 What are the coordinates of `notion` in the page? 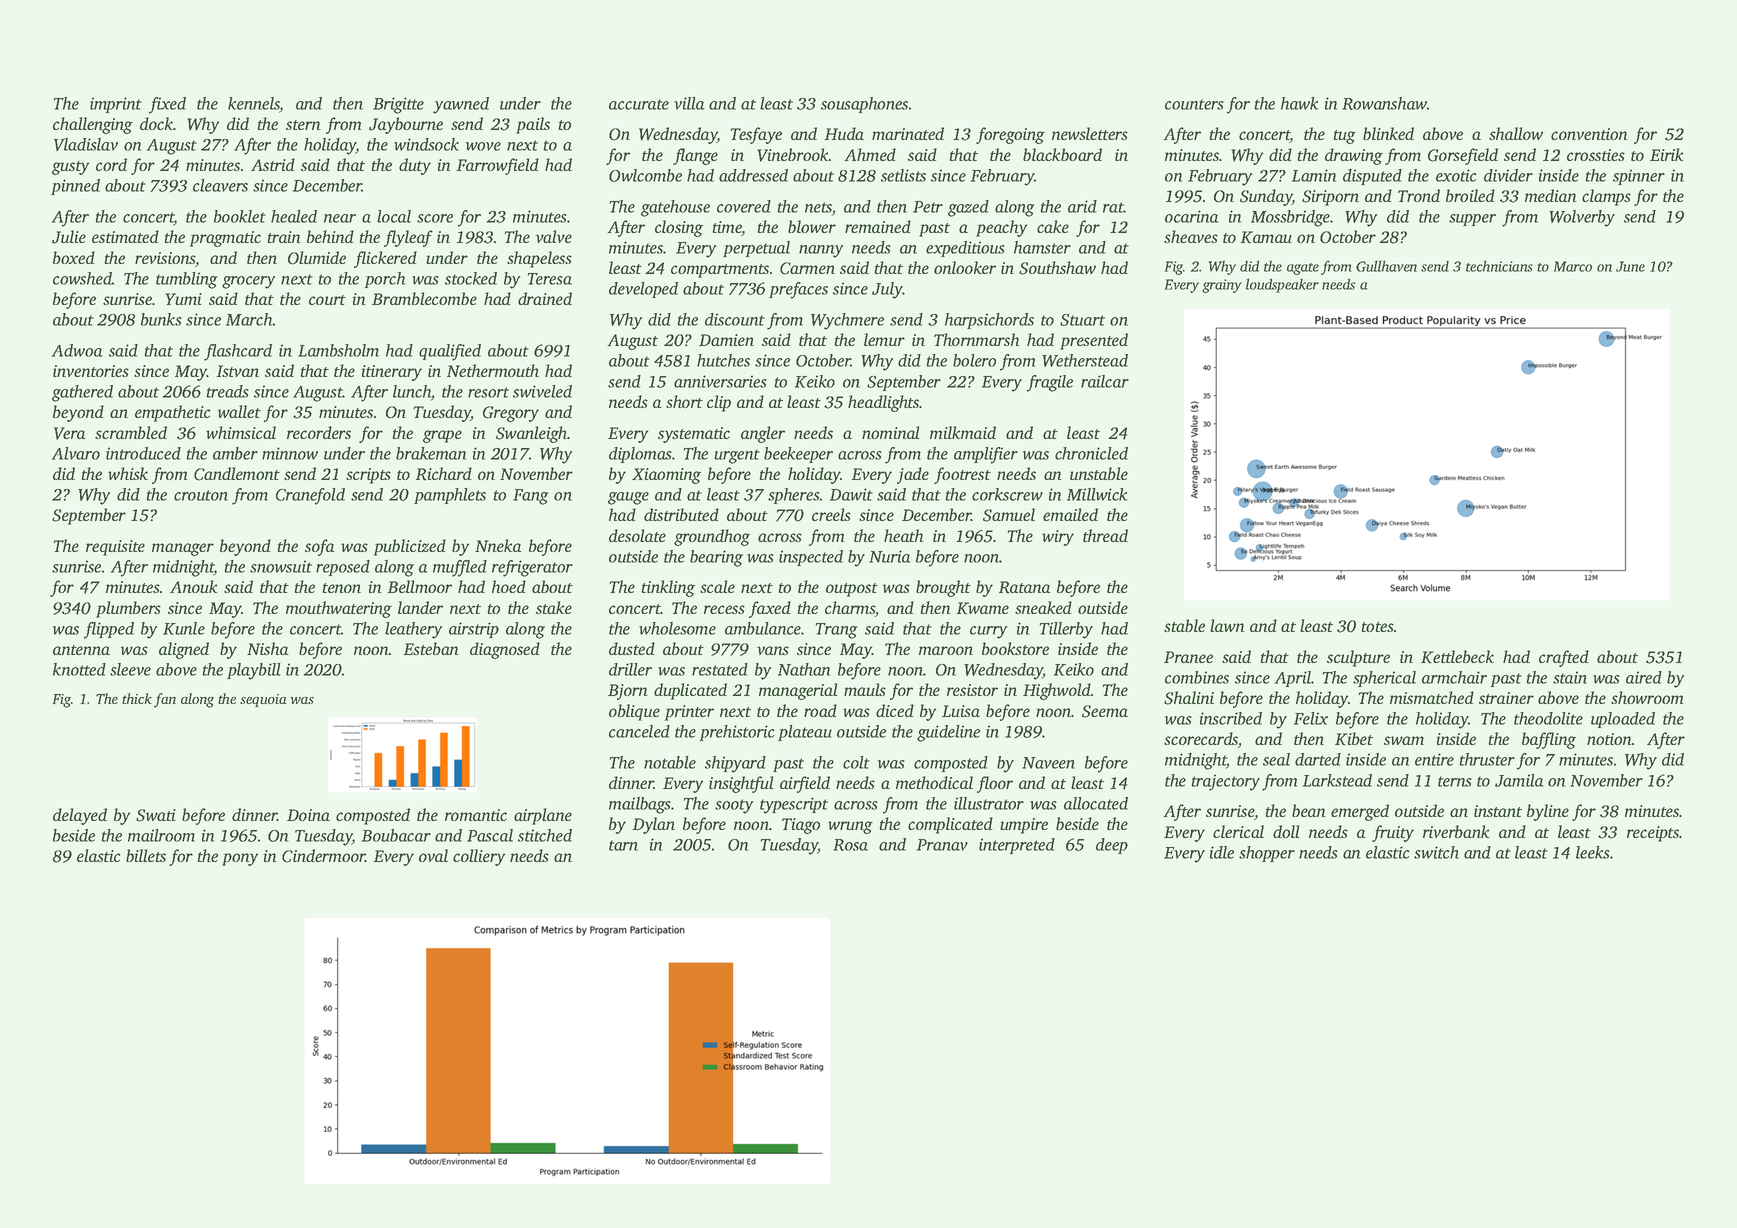 It's located at (1609, 739).
